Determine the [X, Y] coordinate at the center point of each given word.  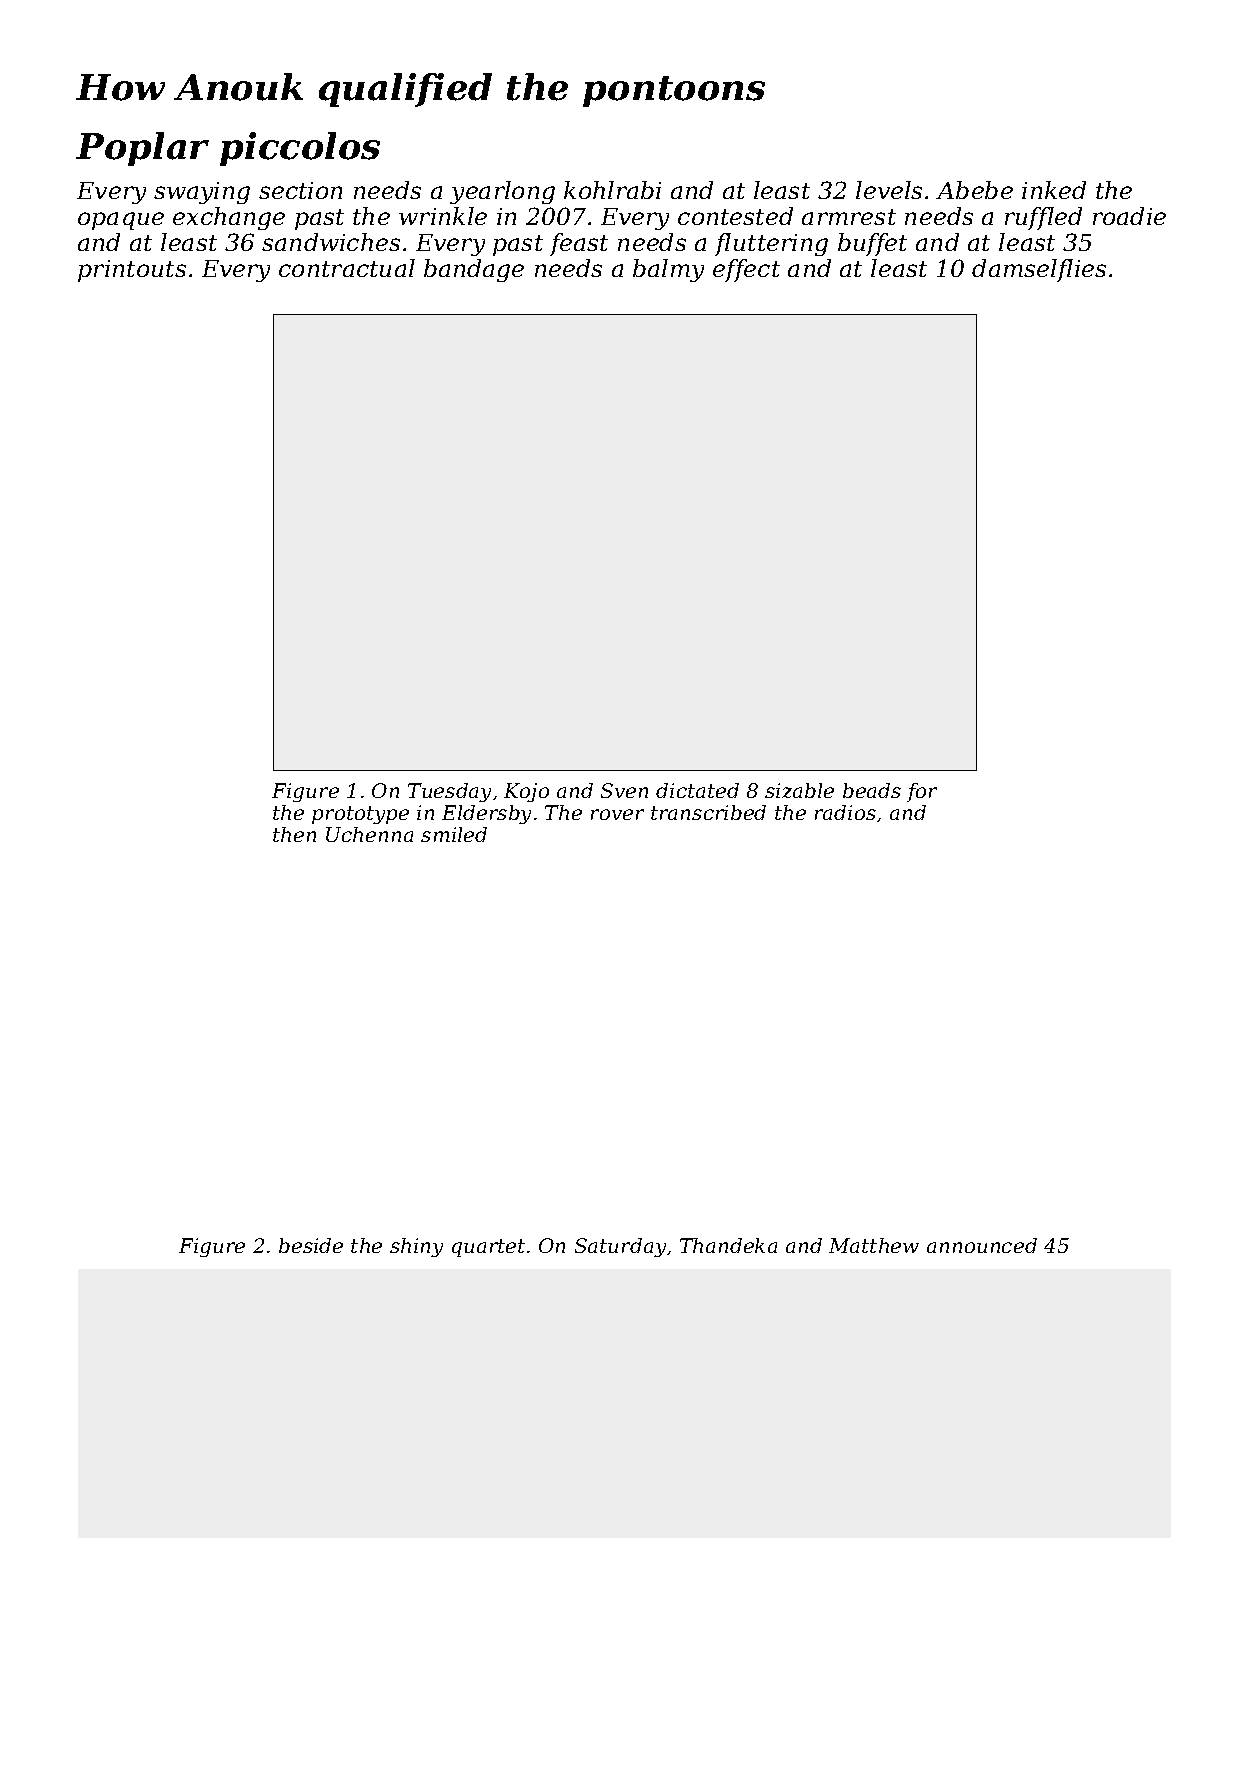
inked [1054, 190]
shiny [416, 1247]
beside [311, 1245]
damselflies [1039, 270]
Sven [624, 790]
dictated [697, 790]
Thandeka [728, 1245]
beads [872, 790]
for [922, 792]
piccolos [300, 149]
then [294, 834]
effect [746, 270]
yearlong [502, 192]
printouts [132, 271]
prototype [360, 815]
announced [982, 1245]
